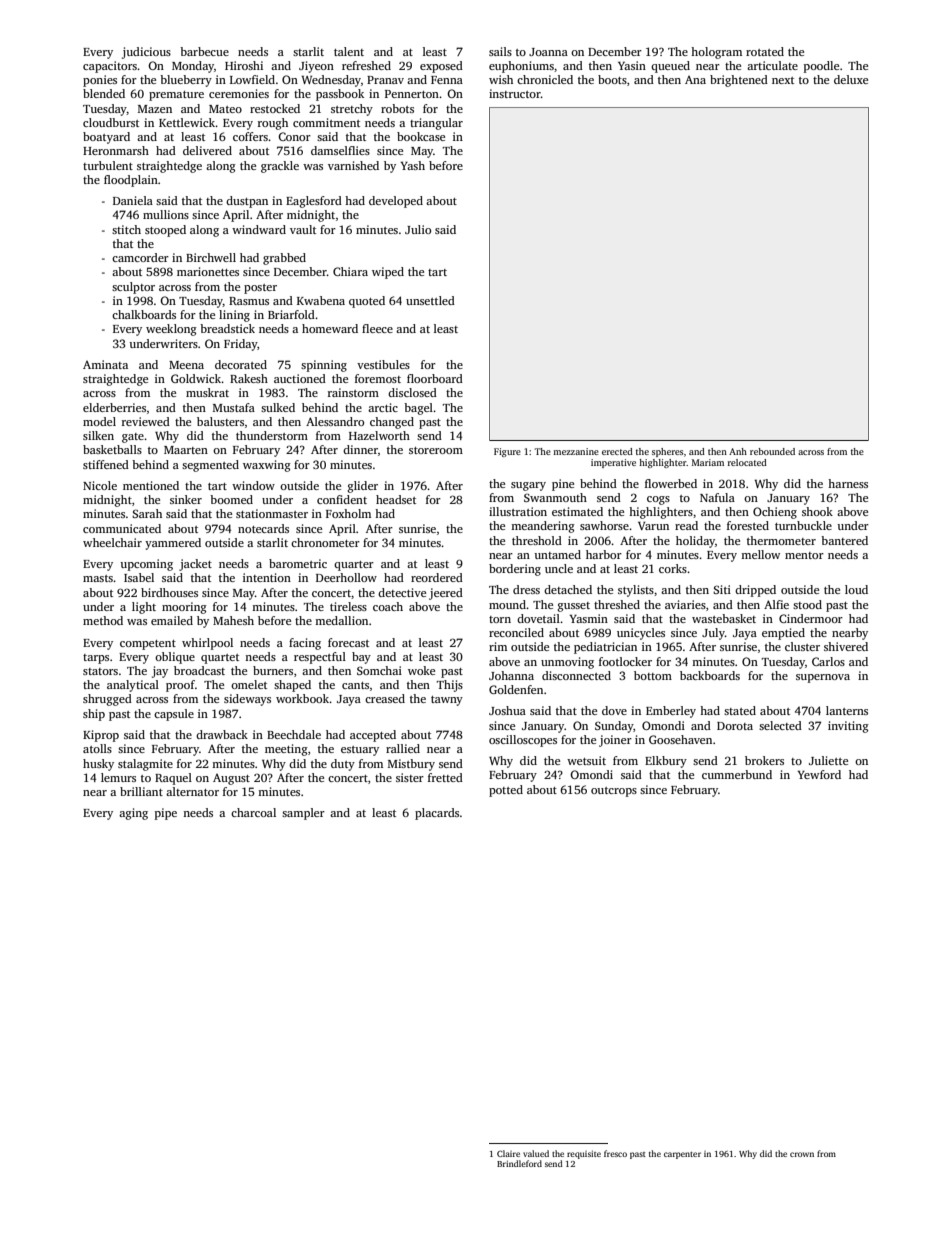  What do you see at coordinates (204, 51) in the image?
I see `barbecue` at bounding box center [204, 51].
